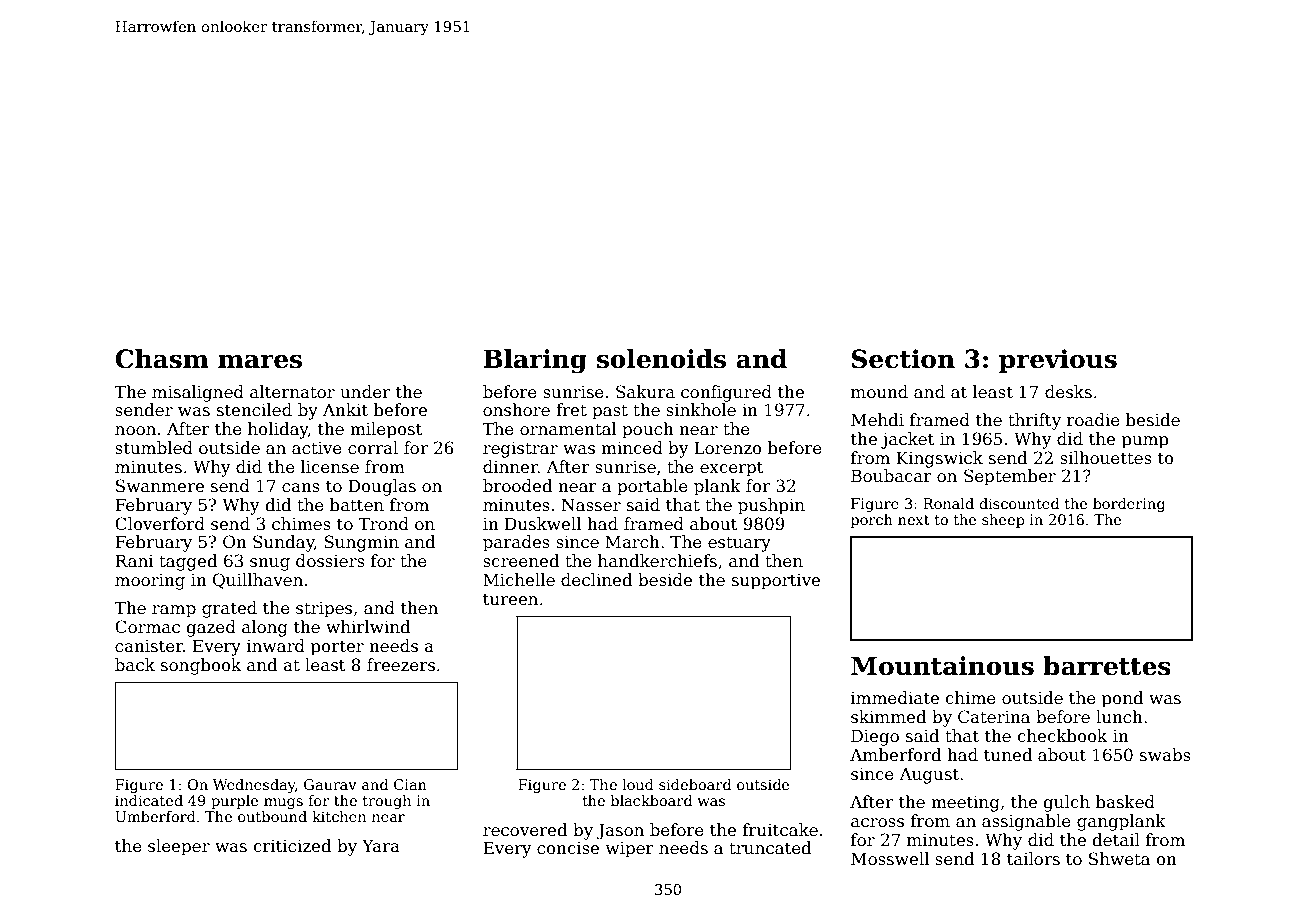 The image size is (1308, 924). Describe the element at coordinates (568, 848) in the image. I see `concise` at that location.
